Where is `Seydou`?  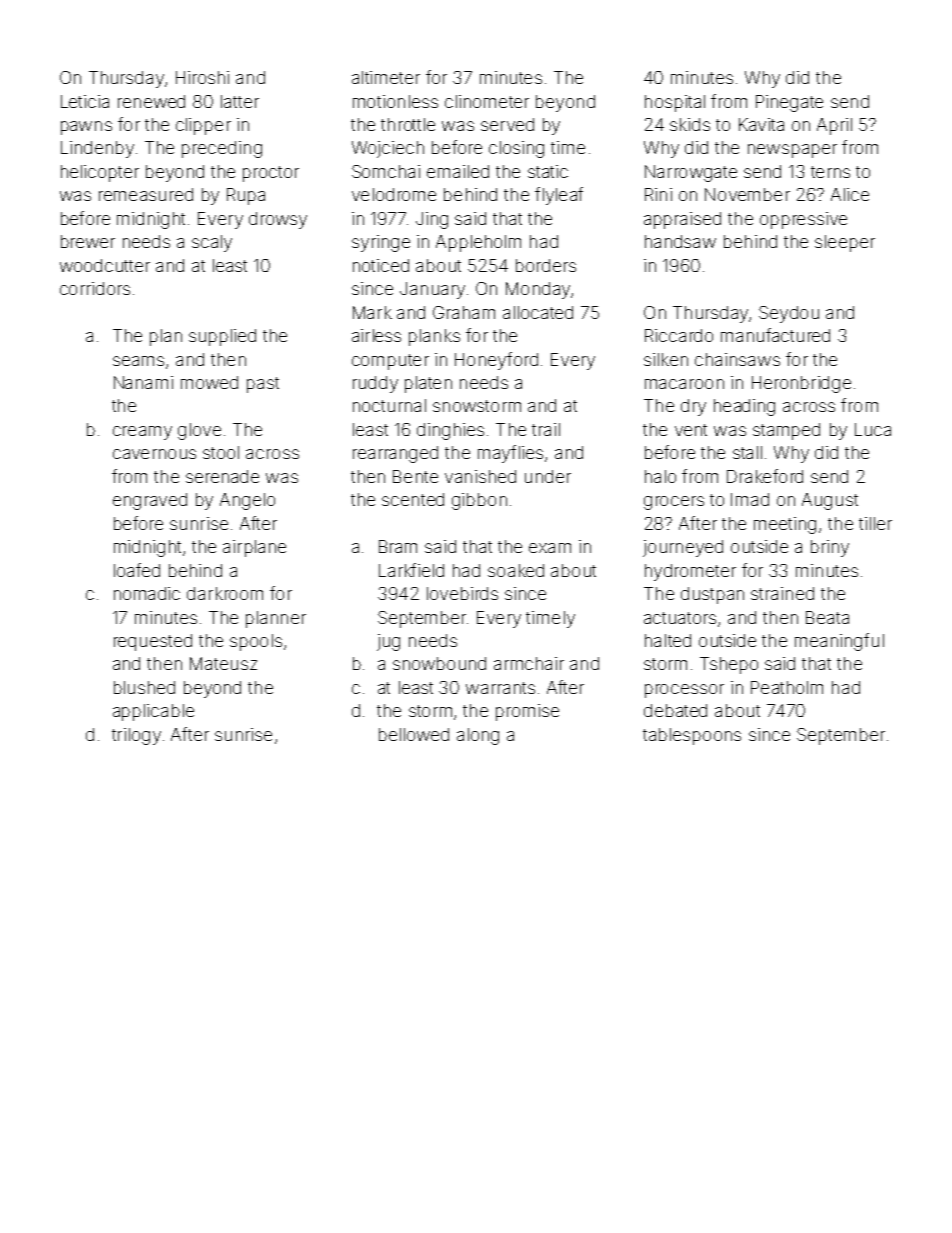
Seydou is located at coordinates (789, 314).
